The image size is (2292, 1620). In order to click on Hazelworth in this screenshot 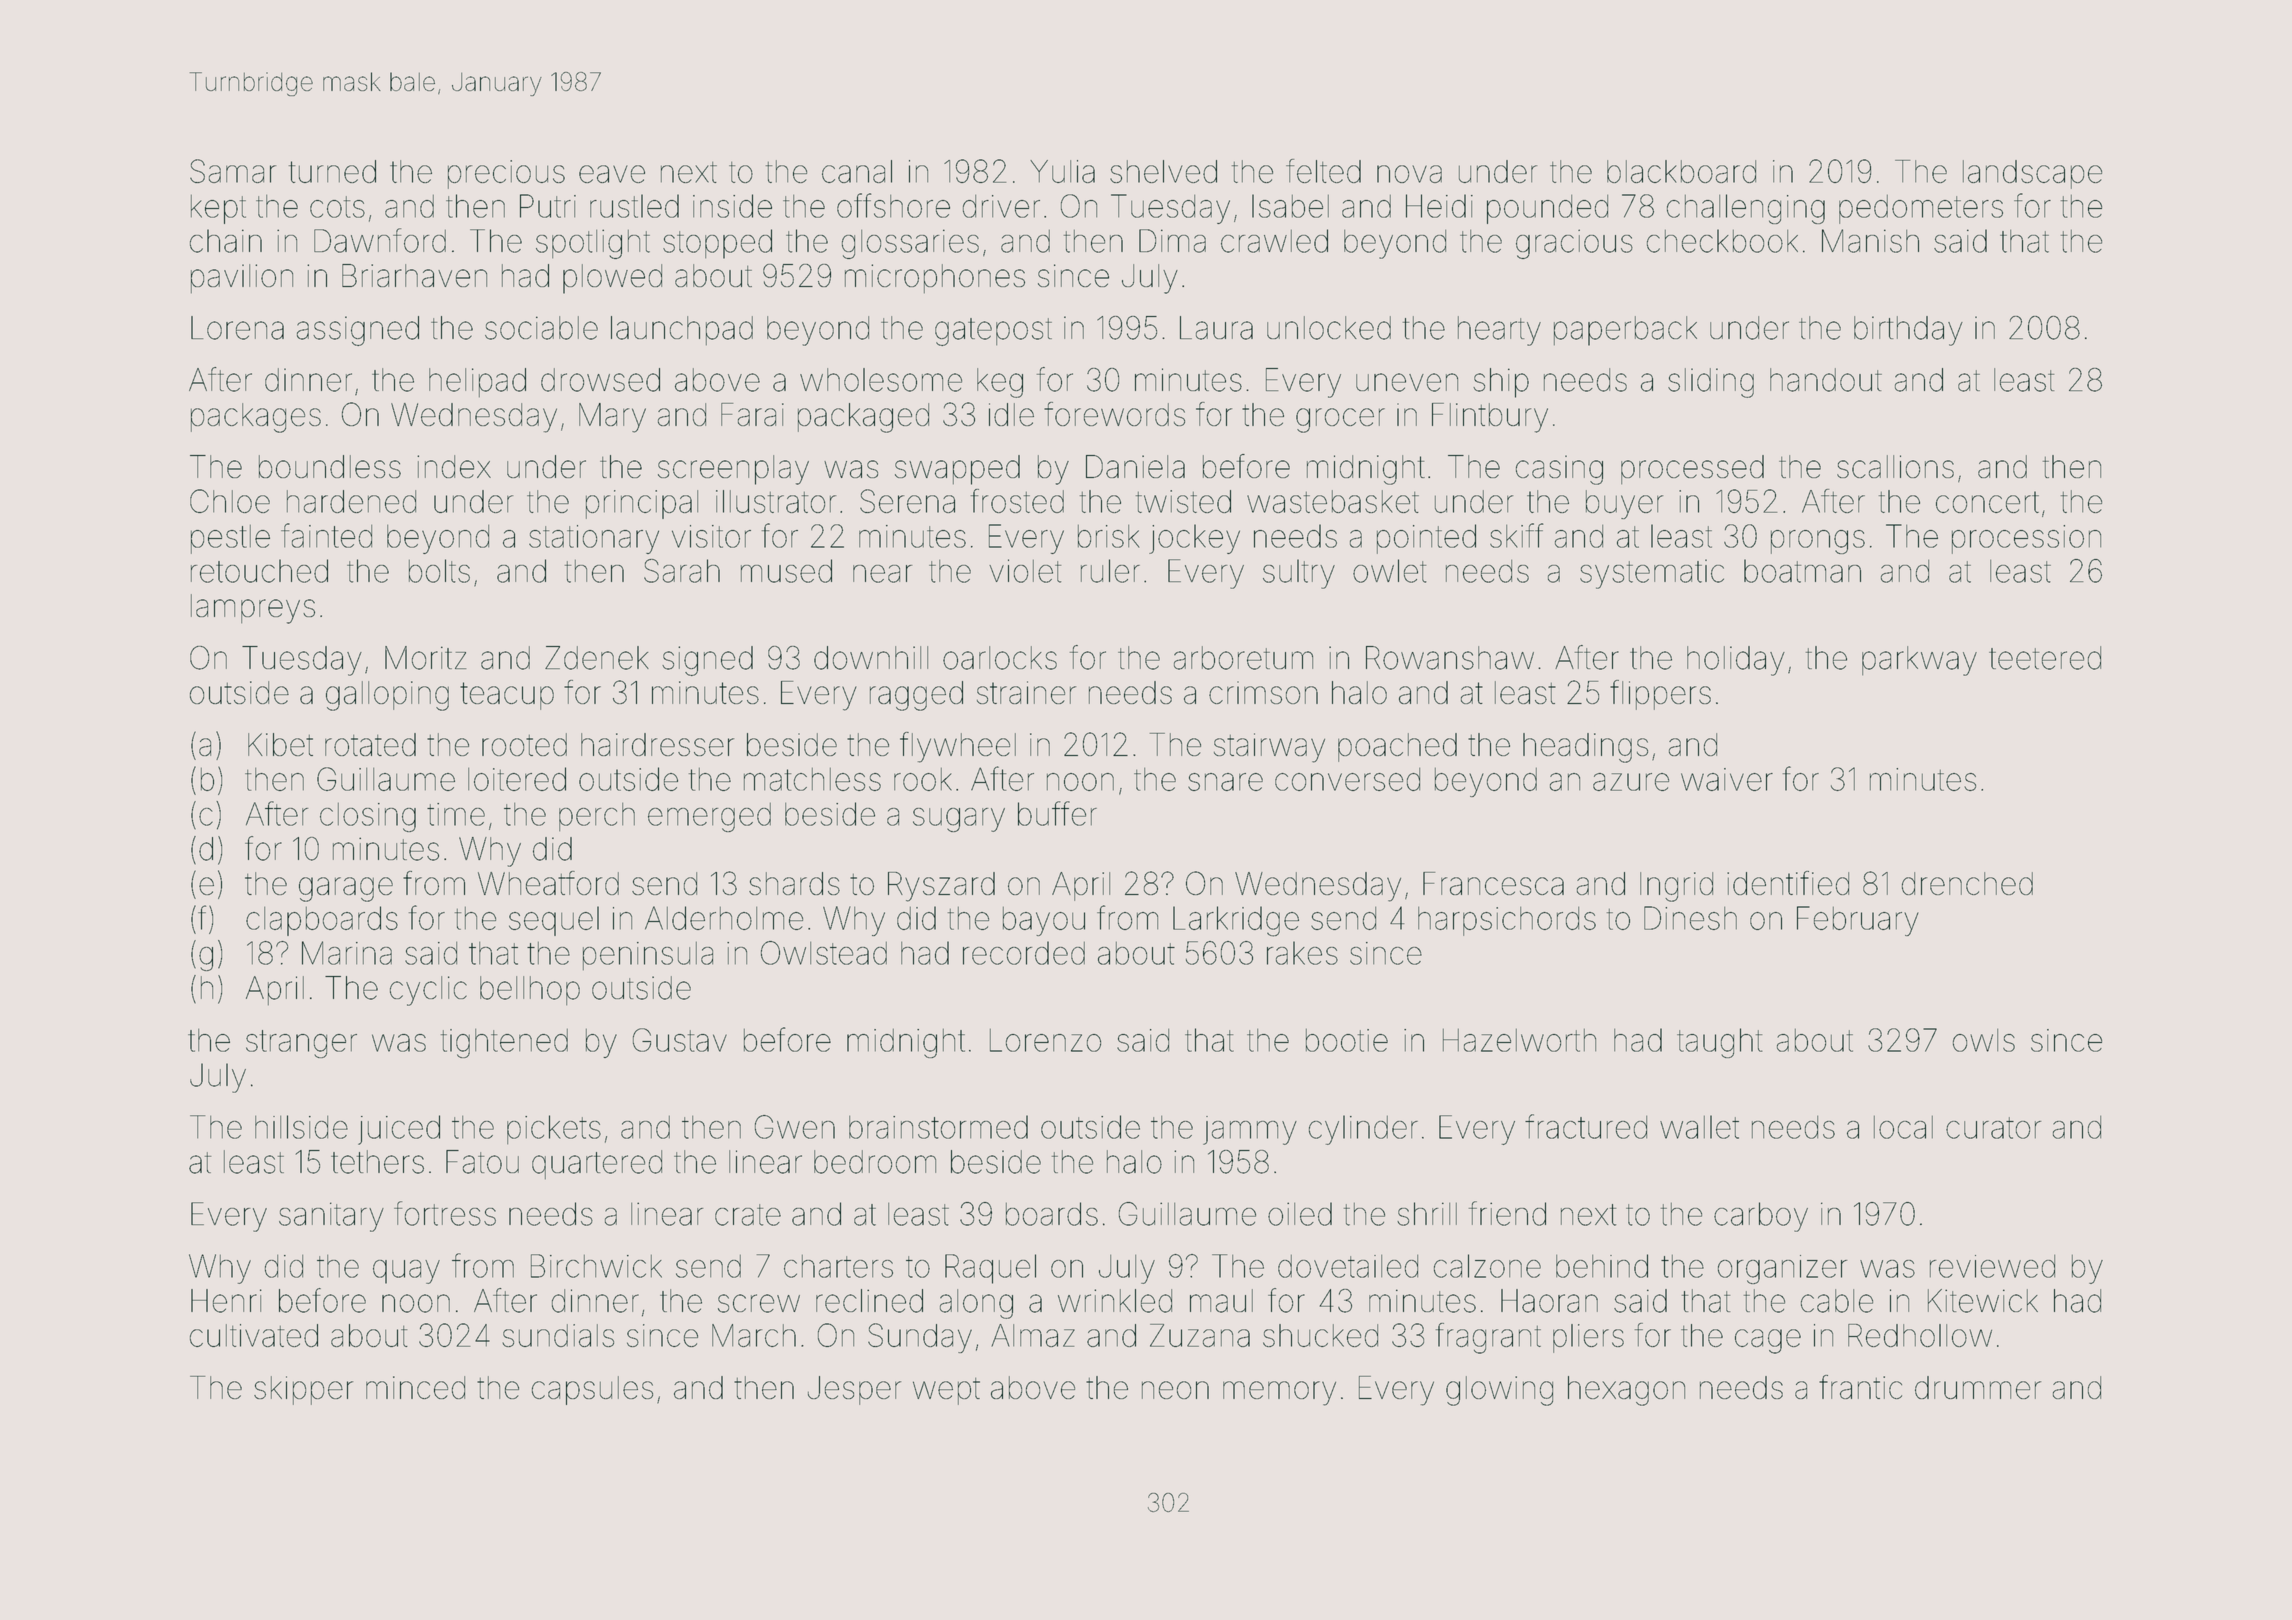, I will do `click(1519, 1040)`.
